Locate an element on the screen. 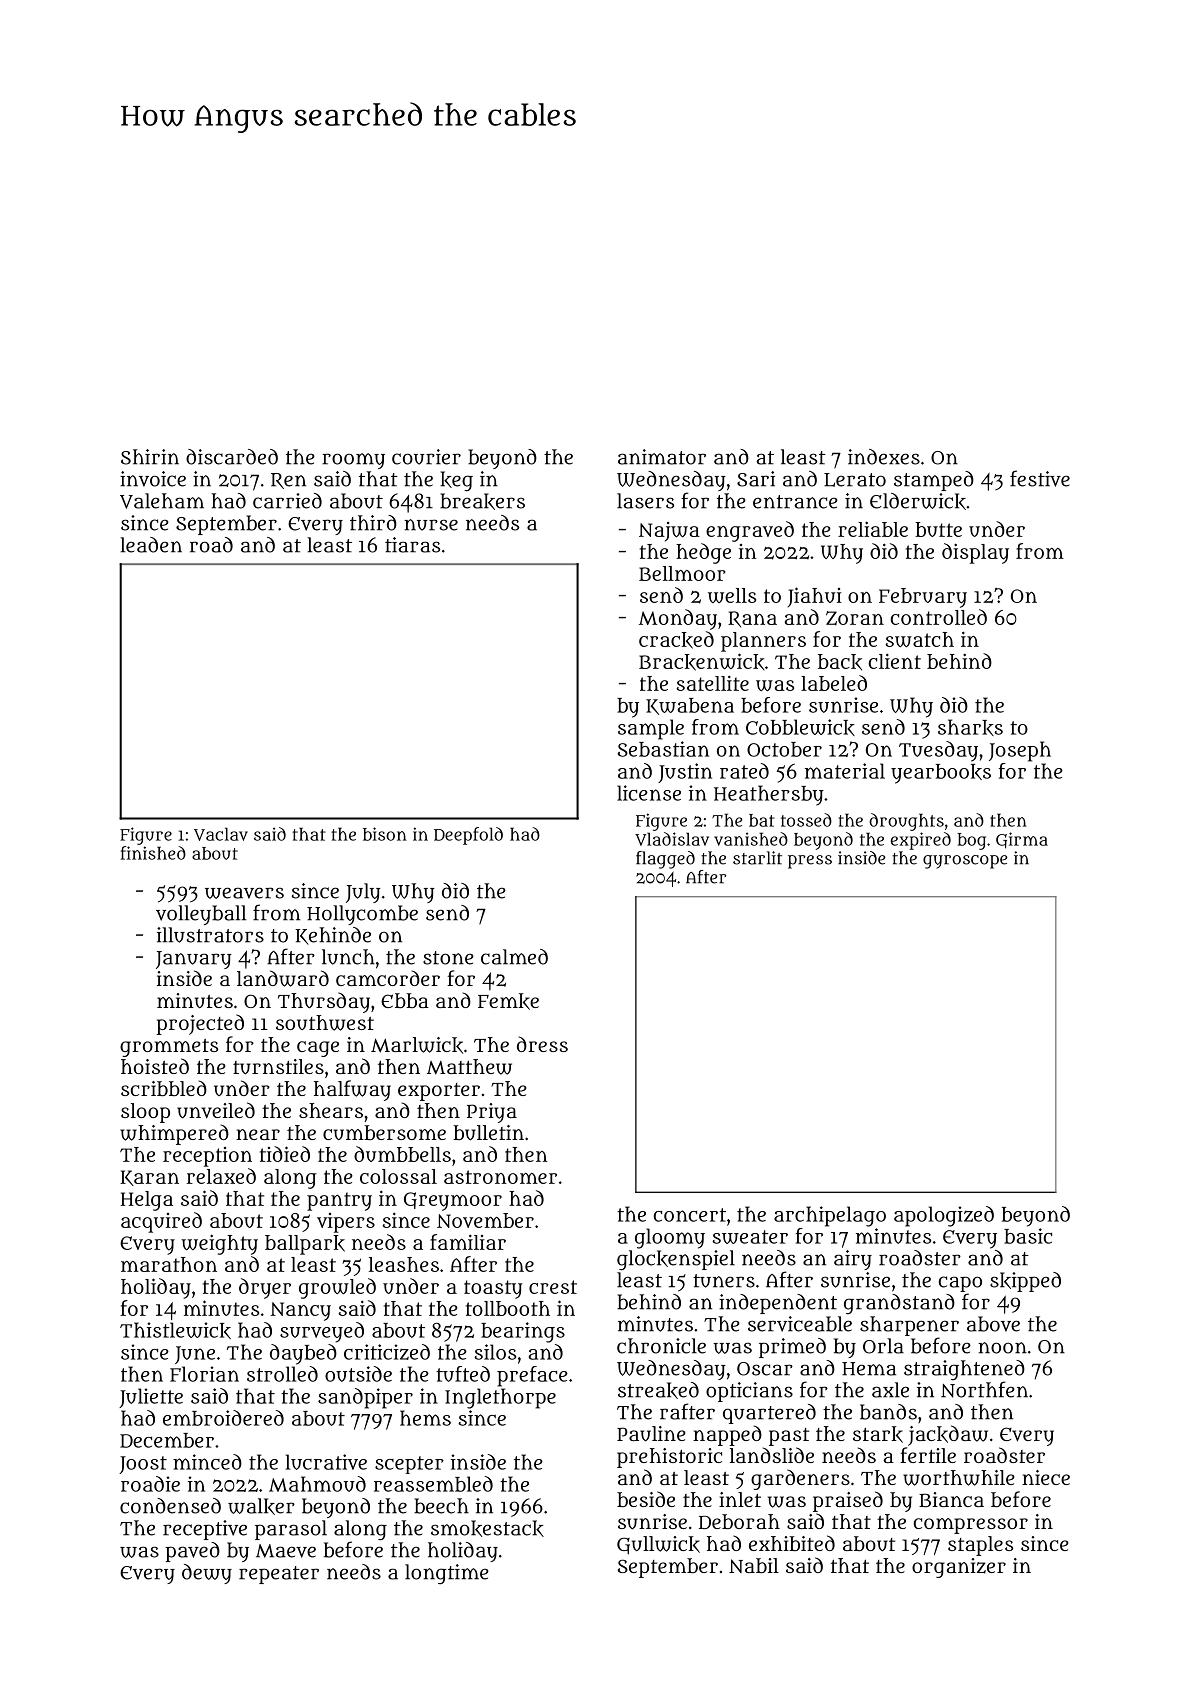 Image resolution: width=1195 pixels, height=1691 pixels. dress is located at coordinates (542, 1044).
